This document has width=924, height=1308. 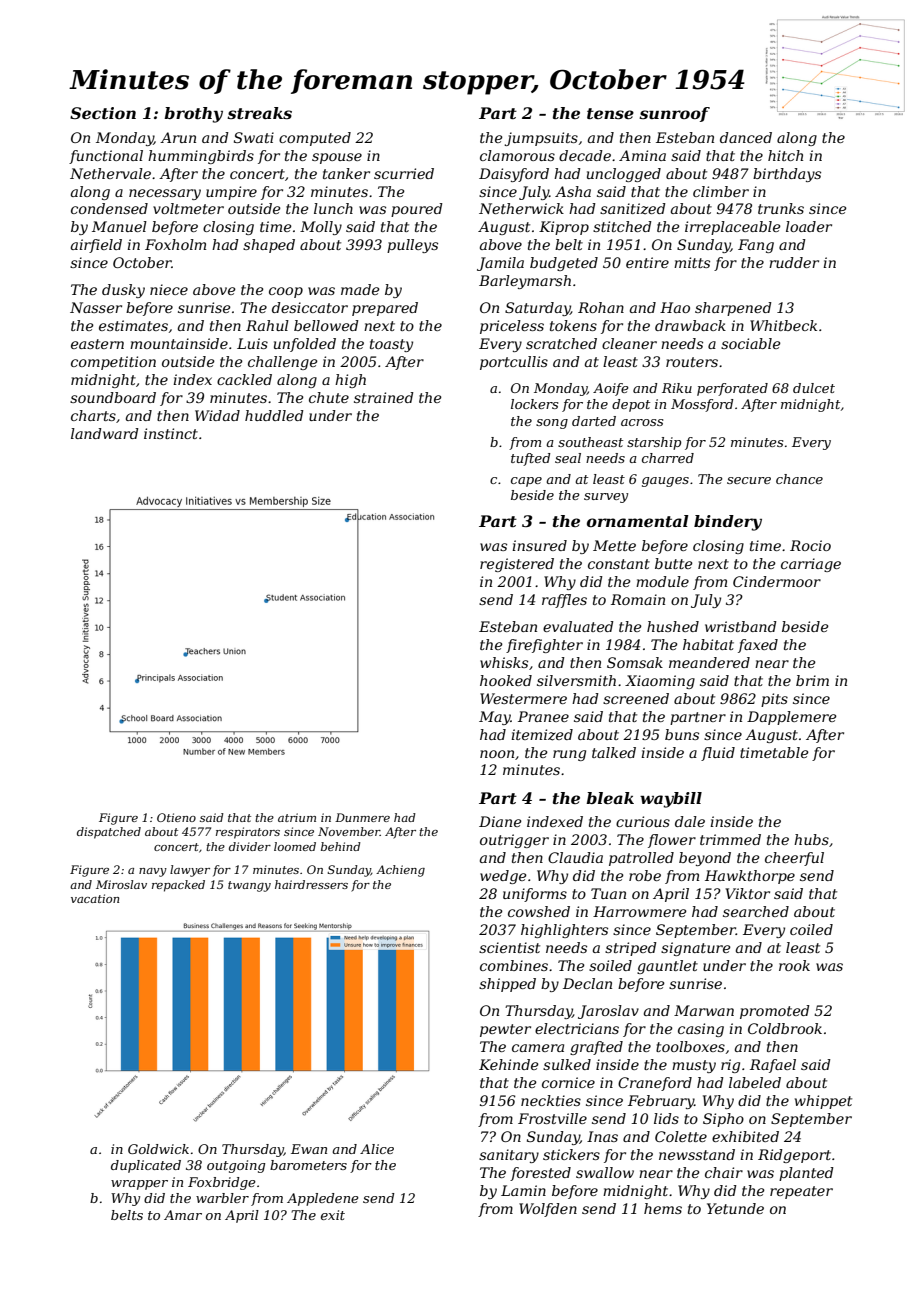 What do you see at coordinates (171, 433) in the document?
I see `instinct` at bounding box center [171, 433].
